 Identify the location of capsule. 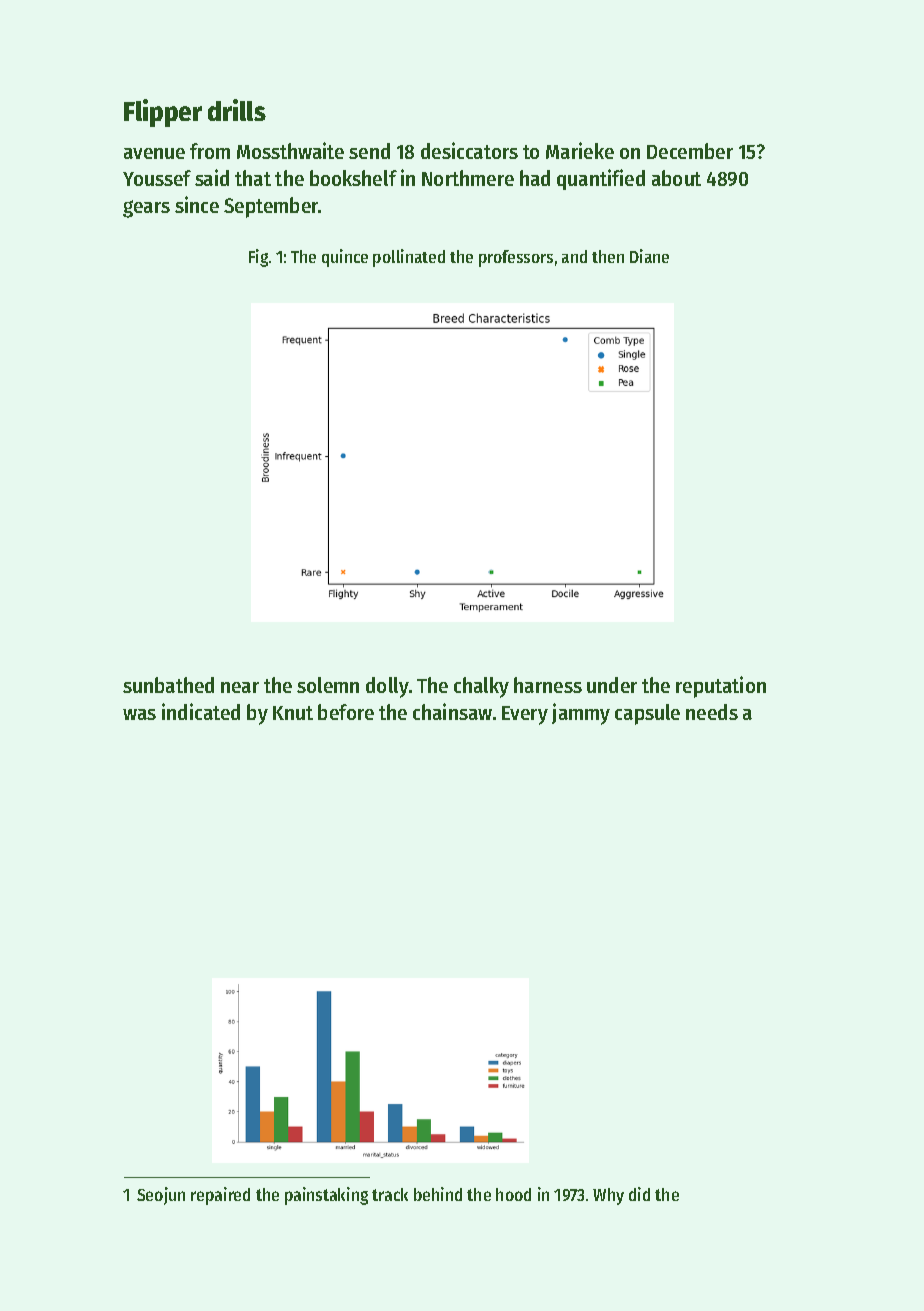
(647, 714).
